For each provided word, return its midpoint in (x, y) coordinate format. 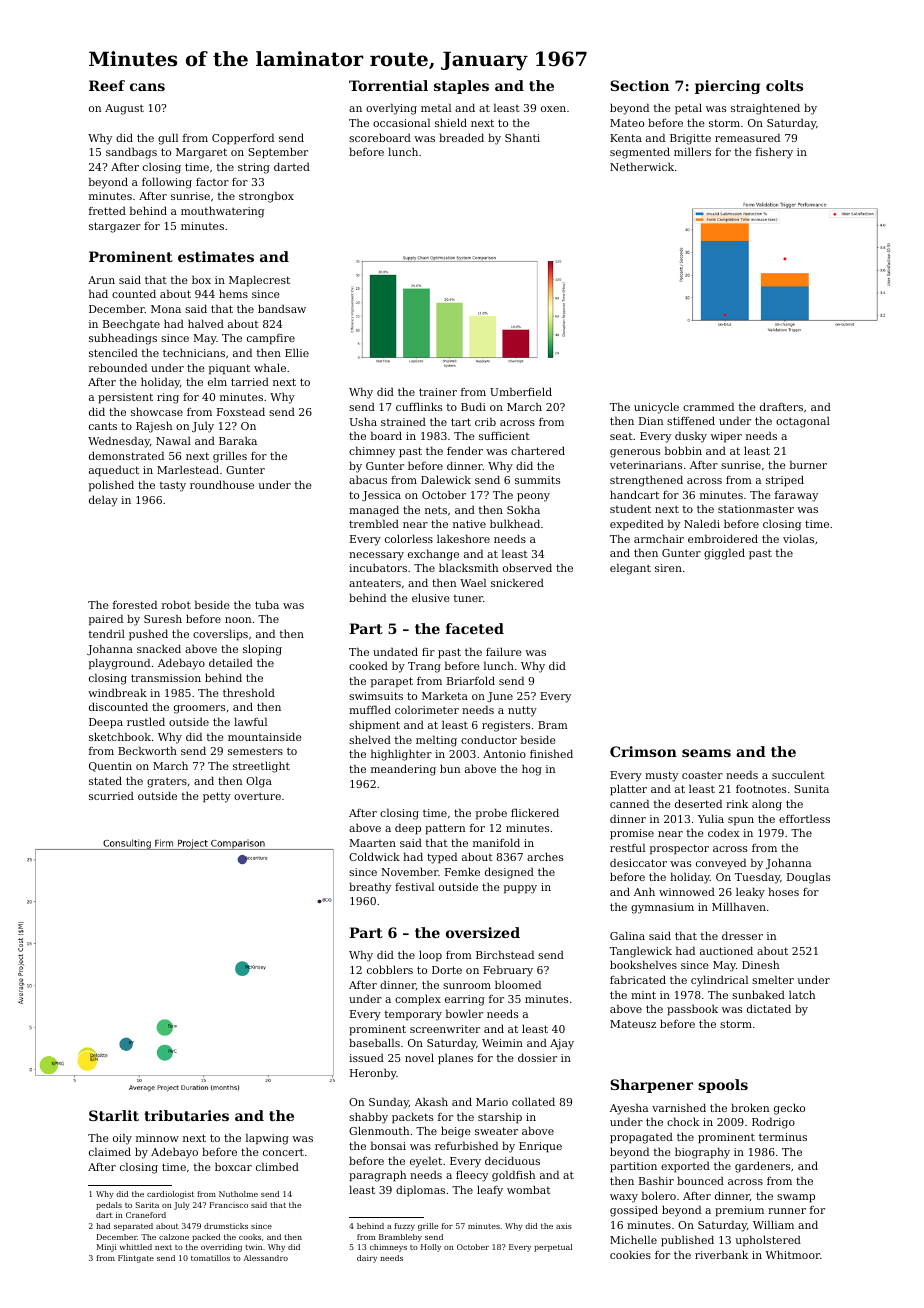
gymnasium (662, 908)
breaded (461, 137)
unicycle (656, 408)
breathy (370, 888)
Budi (473, 406)
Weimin (502, 1043)
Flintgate (136, 1259)
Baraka (238, 440)
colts (784, 85)
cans (147, 87)
